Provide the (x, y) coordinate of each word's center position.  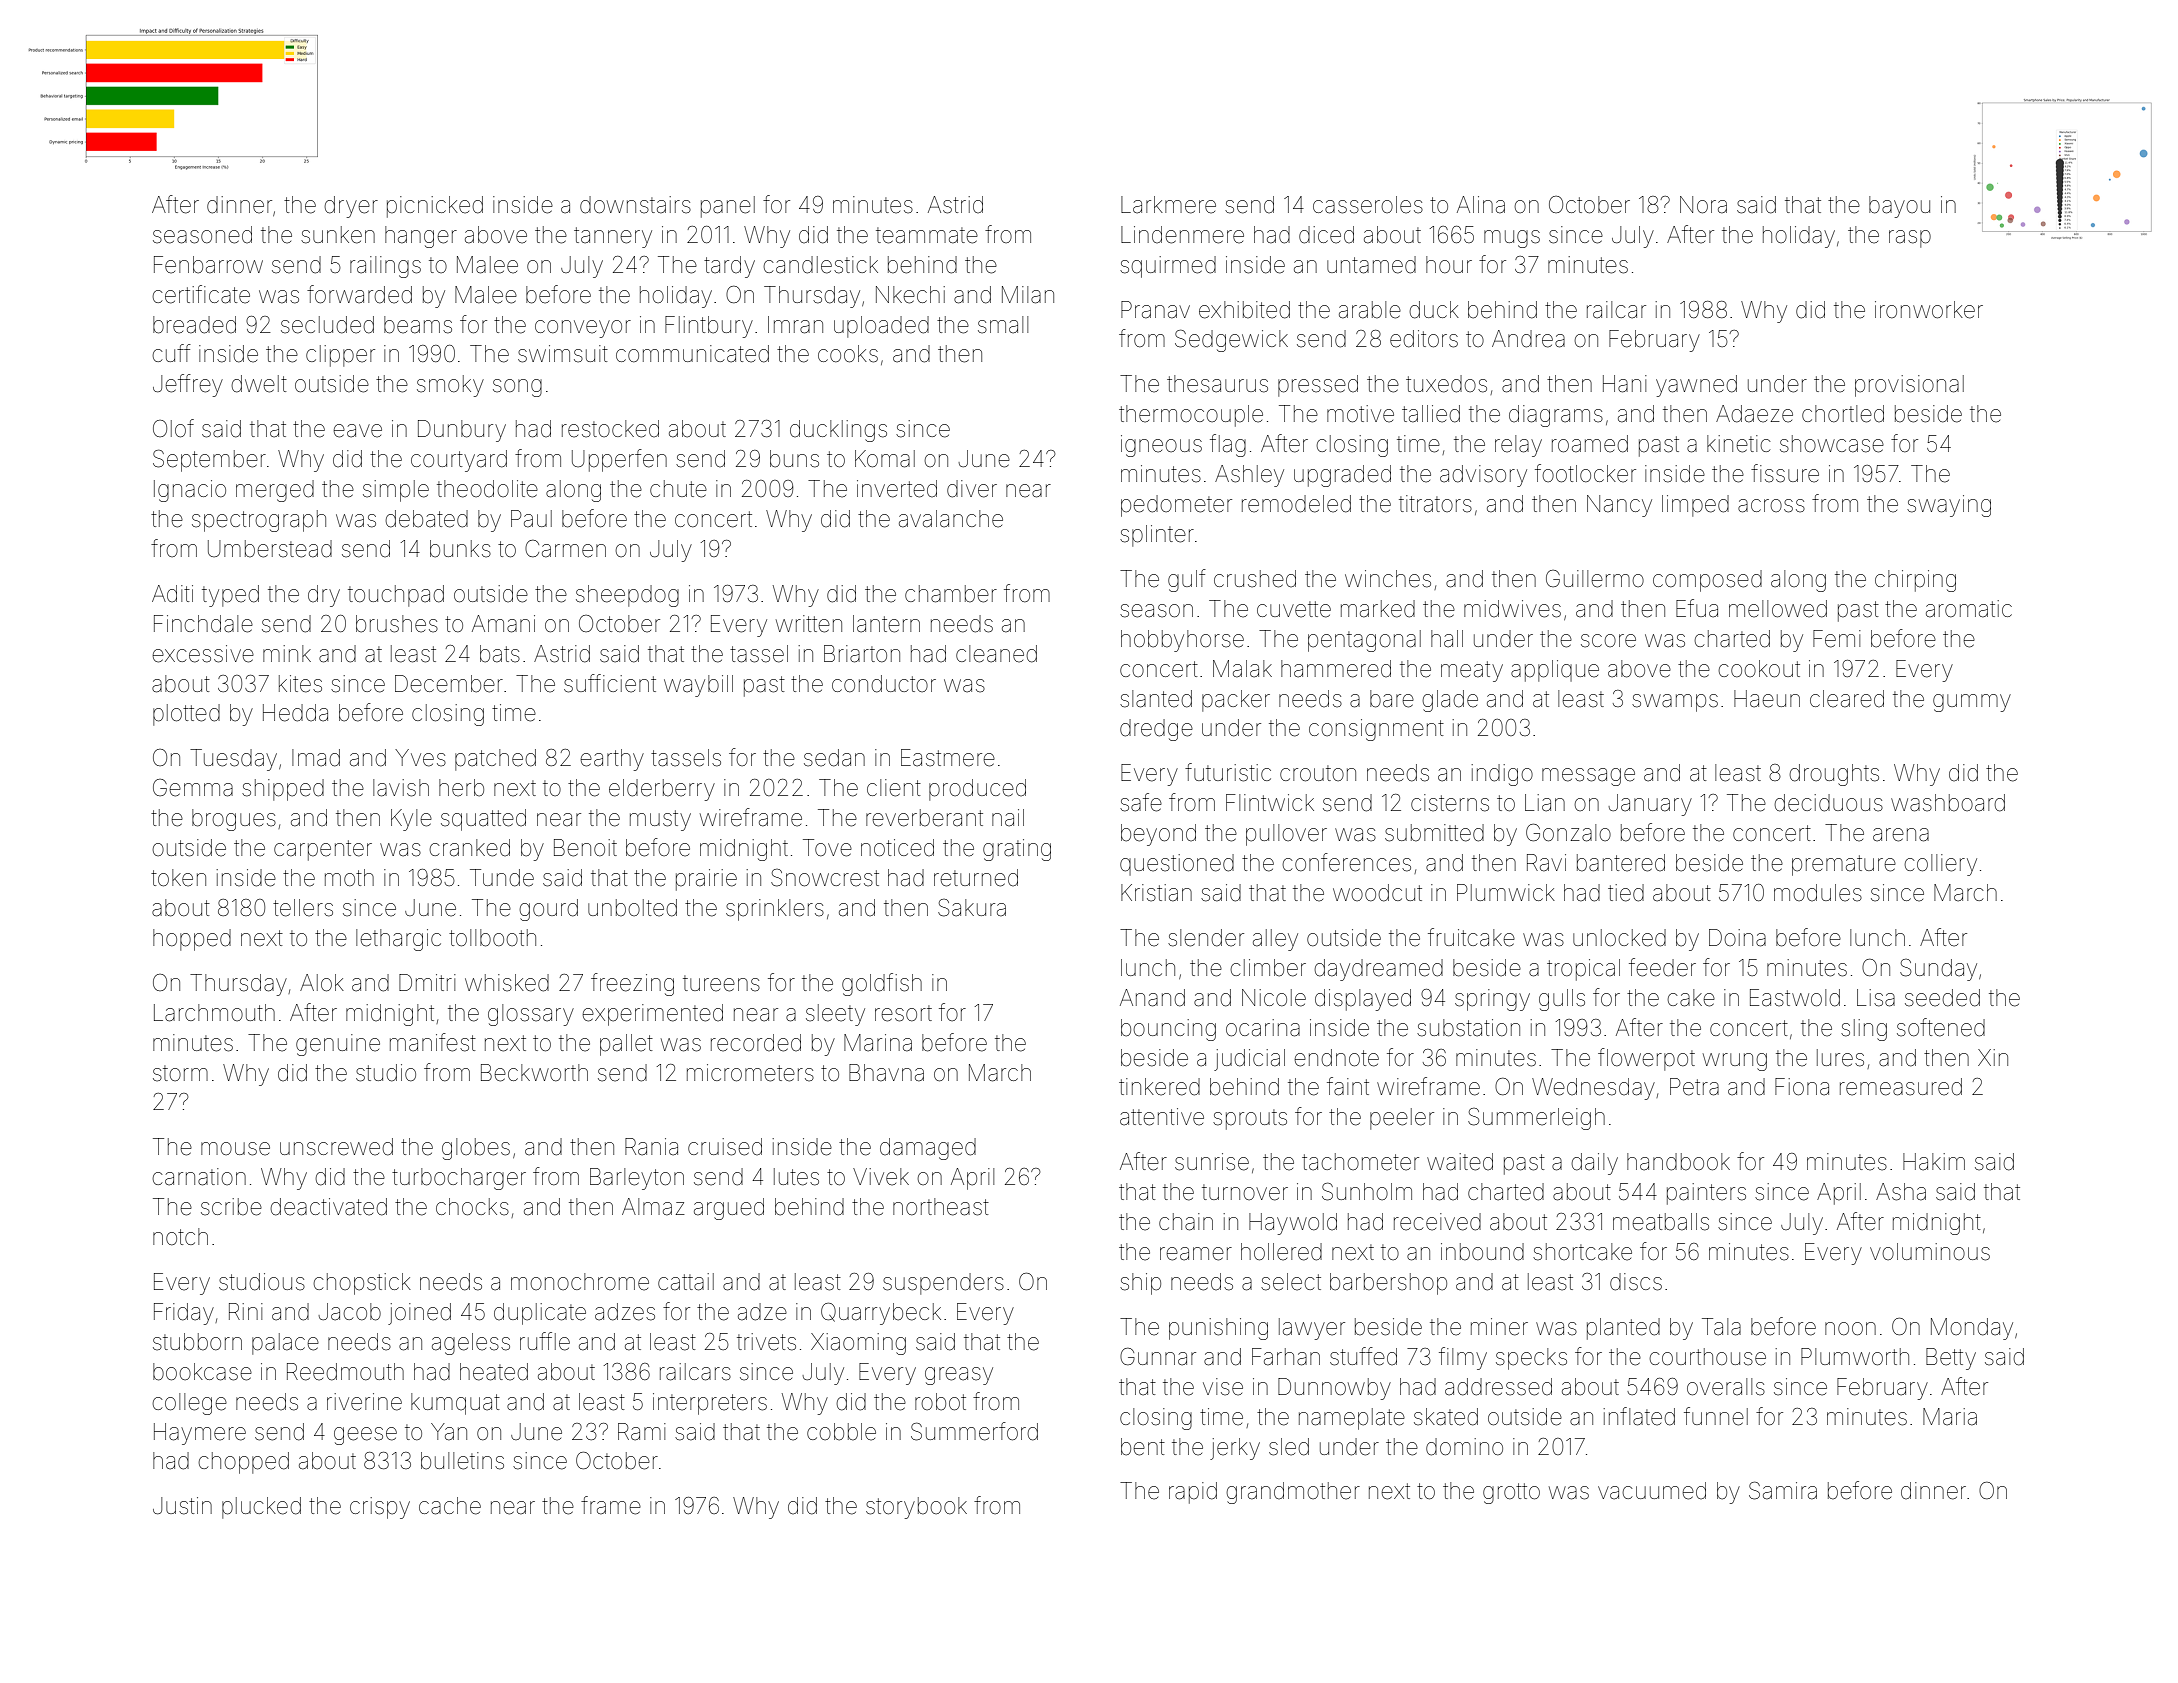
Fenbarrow (208, 265)
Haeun (1767, 699)
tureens (721, 983)
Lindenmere (1182, 235)
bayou (1899, 207)
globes (476, 1149)
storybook (916, 1508)
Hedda (295, 713)
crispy (380, 1508)
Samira (1783, 1491)
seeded (1942, 998)
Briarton (862, 654)
